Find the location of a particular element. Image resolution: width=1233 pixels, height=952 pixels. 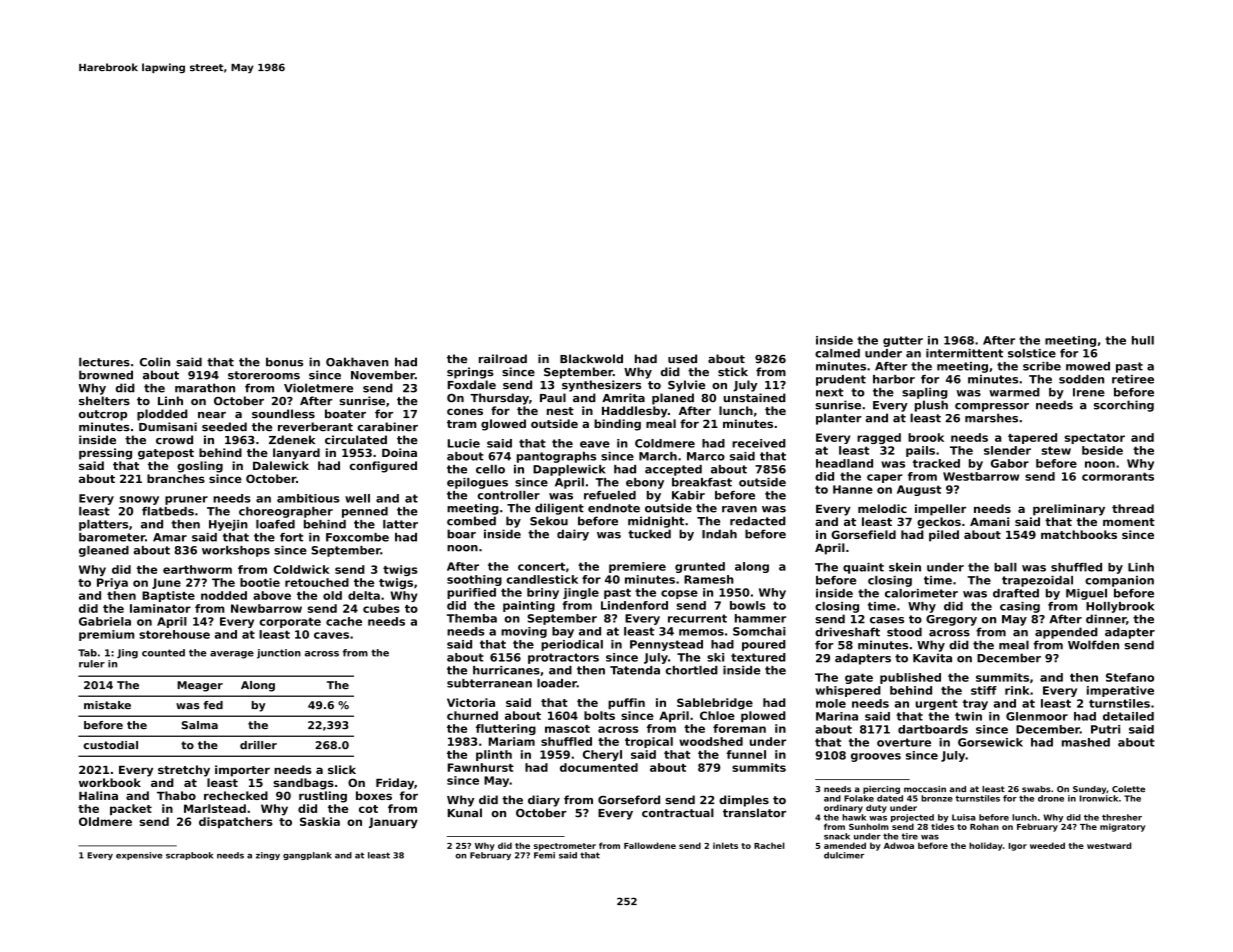

March is located at coordinates (658, 456).
